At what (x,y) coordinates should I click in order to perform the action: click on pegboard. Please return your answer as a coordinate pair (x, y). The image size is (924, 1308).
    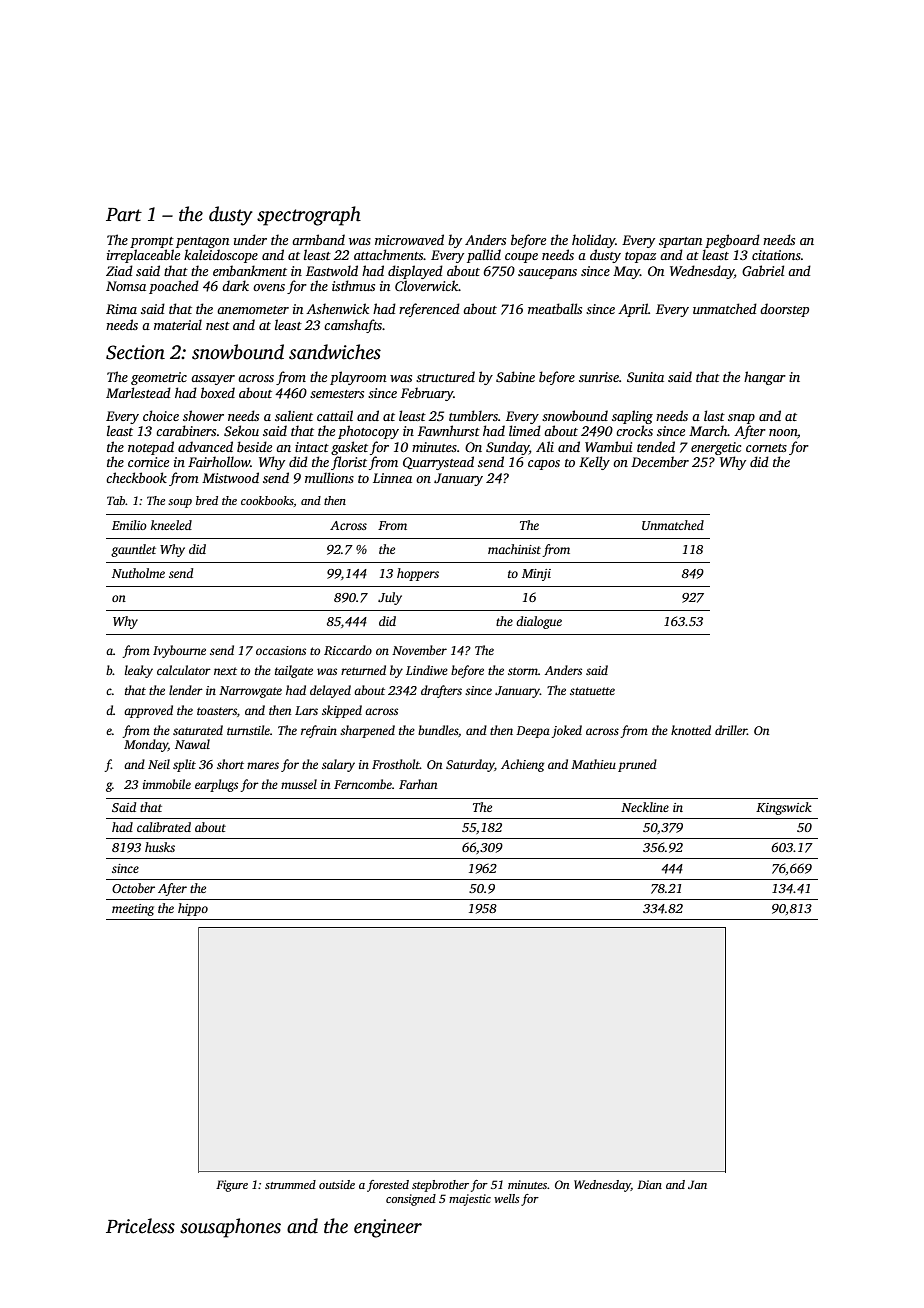
    Looking at the image, I should click on (732, 241).
